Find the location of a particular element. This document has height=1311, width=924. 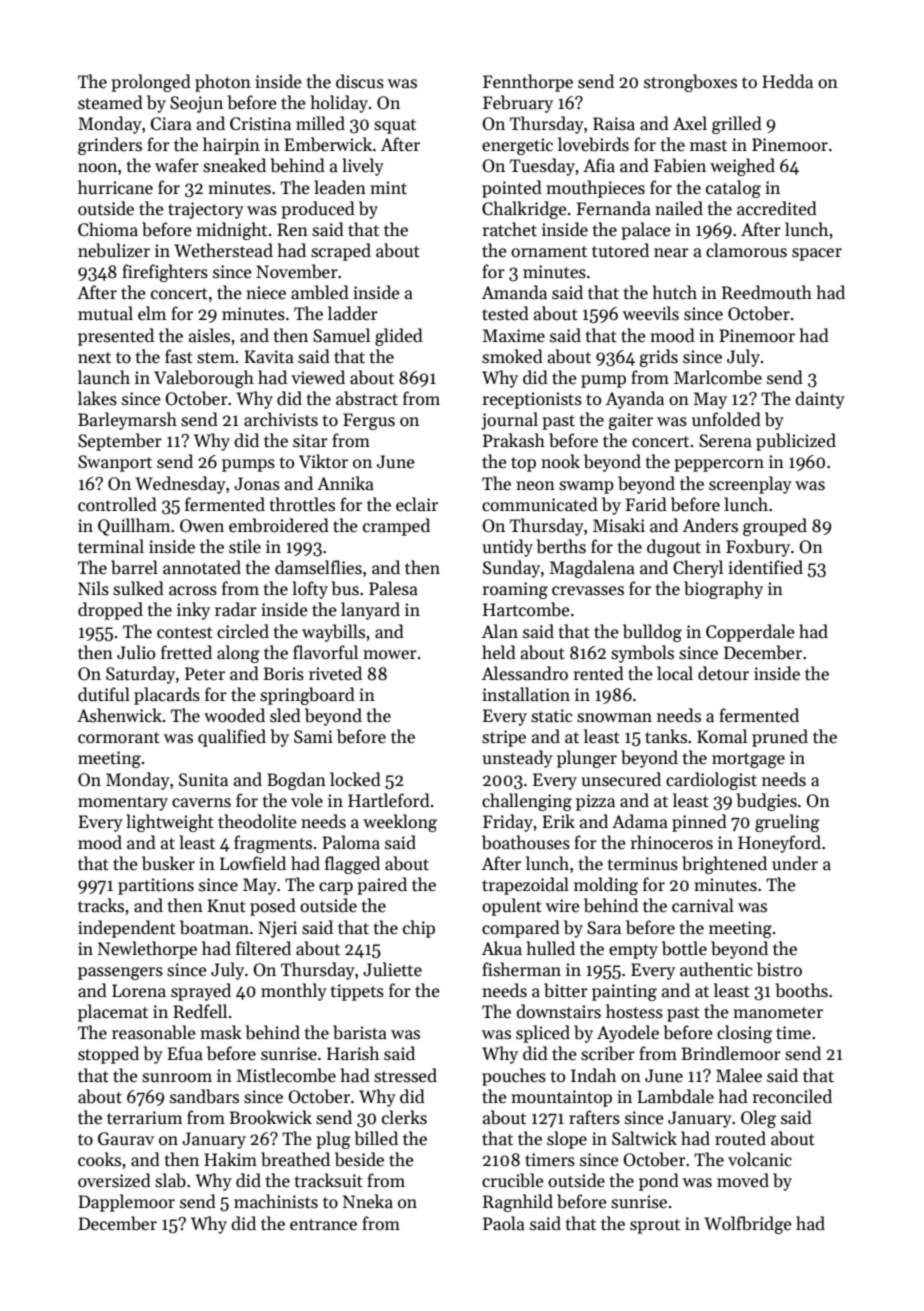

identified is located at coordinates (765, 567).
